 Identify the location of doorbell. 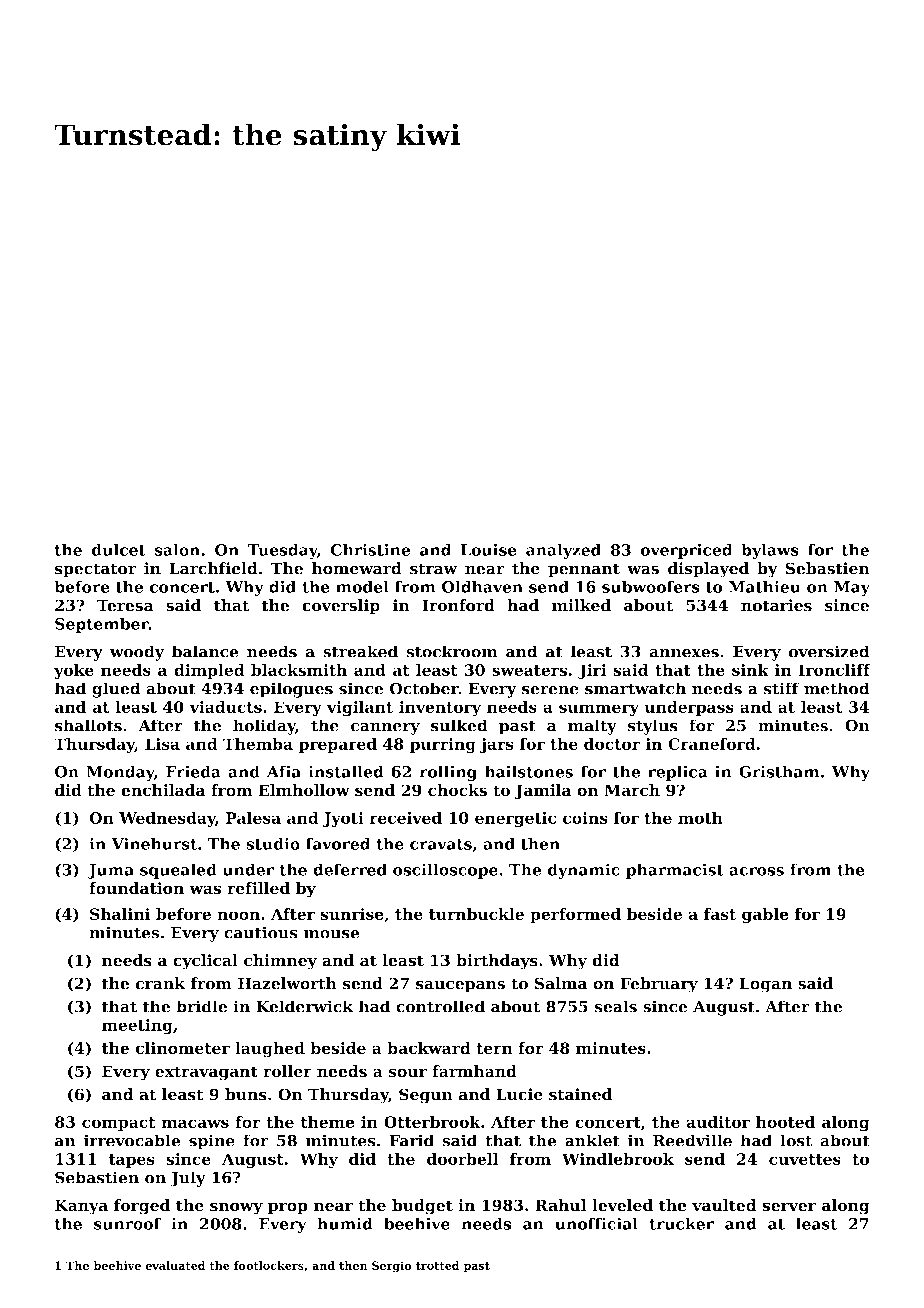
(462, 1159).
